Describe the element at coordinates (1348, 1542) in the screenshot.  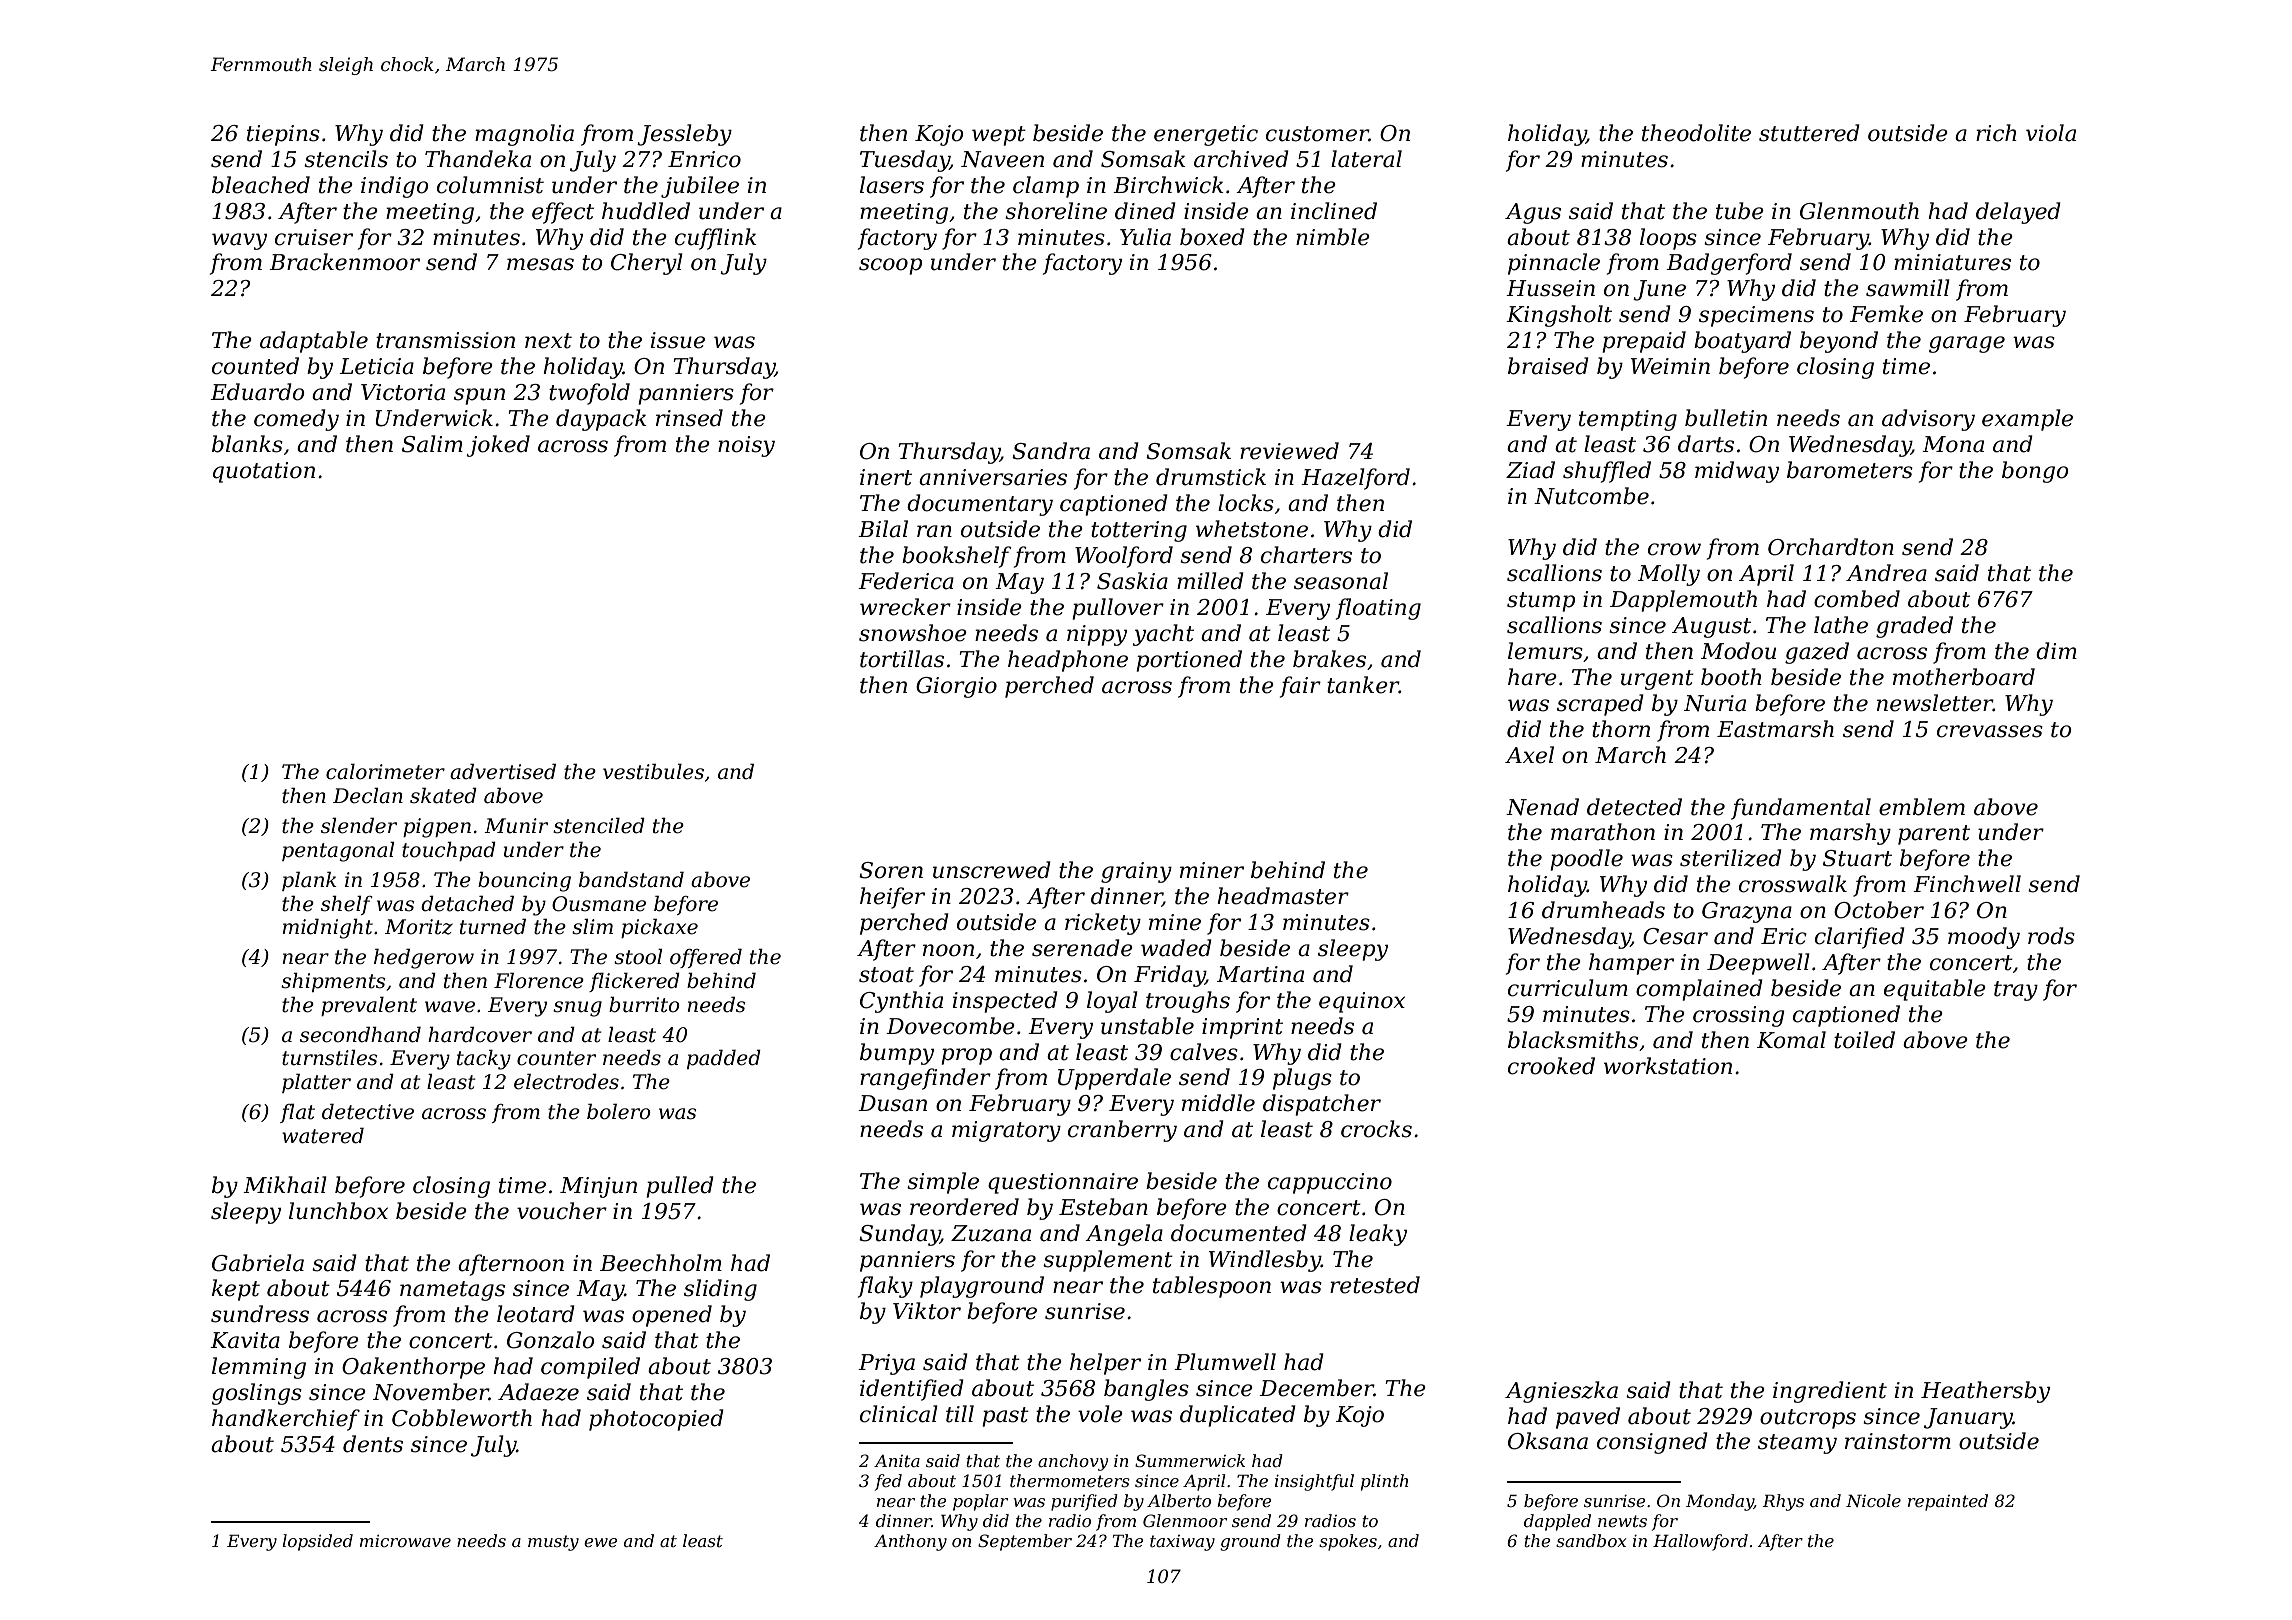
I see `spokes` at that location.
